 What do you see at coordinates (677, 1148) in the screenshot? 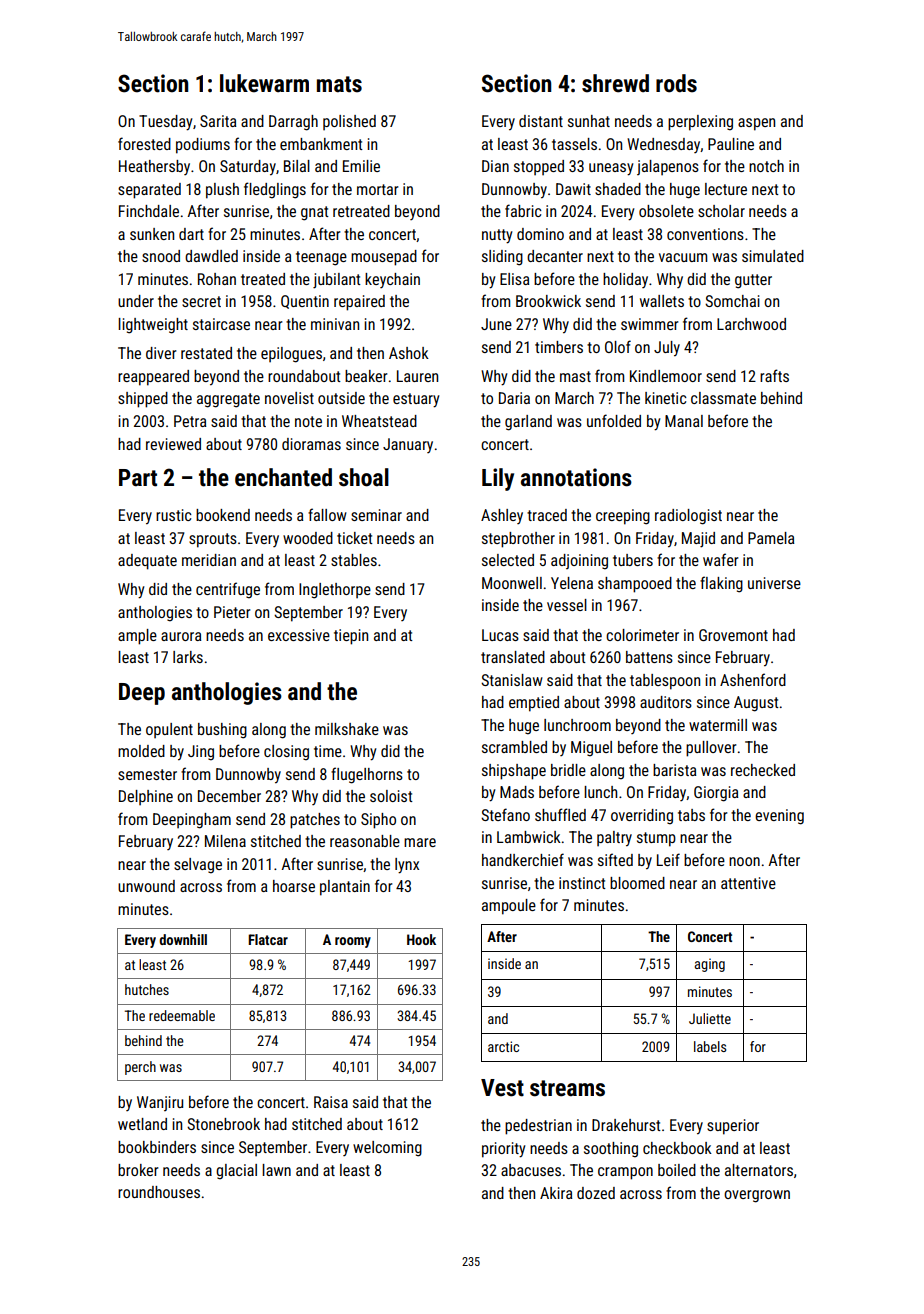
I see `checkbook` at bounding box center [677, 1148].
